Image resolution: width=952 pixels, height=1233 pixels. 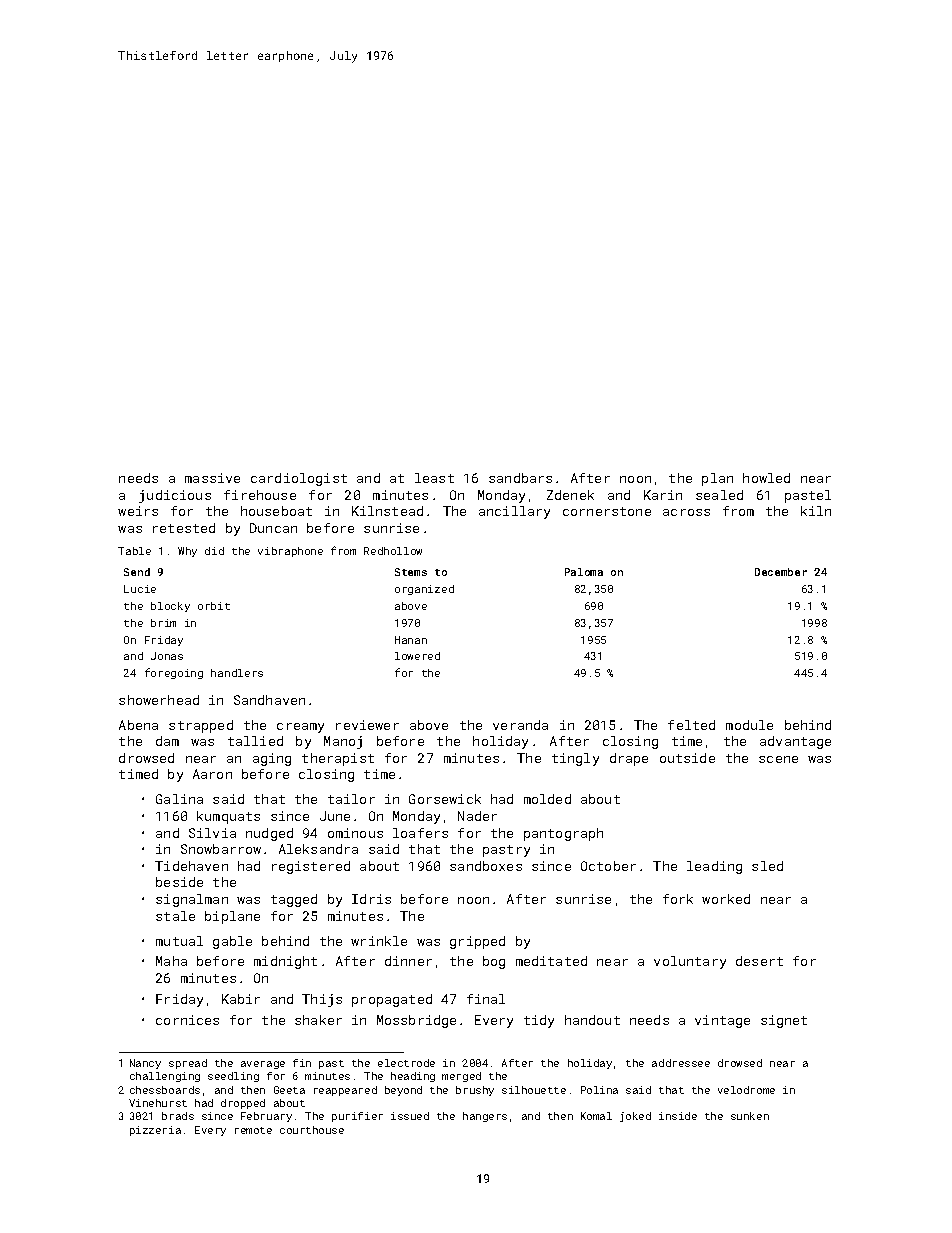 I want to click on massive, so click(x=212, y=478).
